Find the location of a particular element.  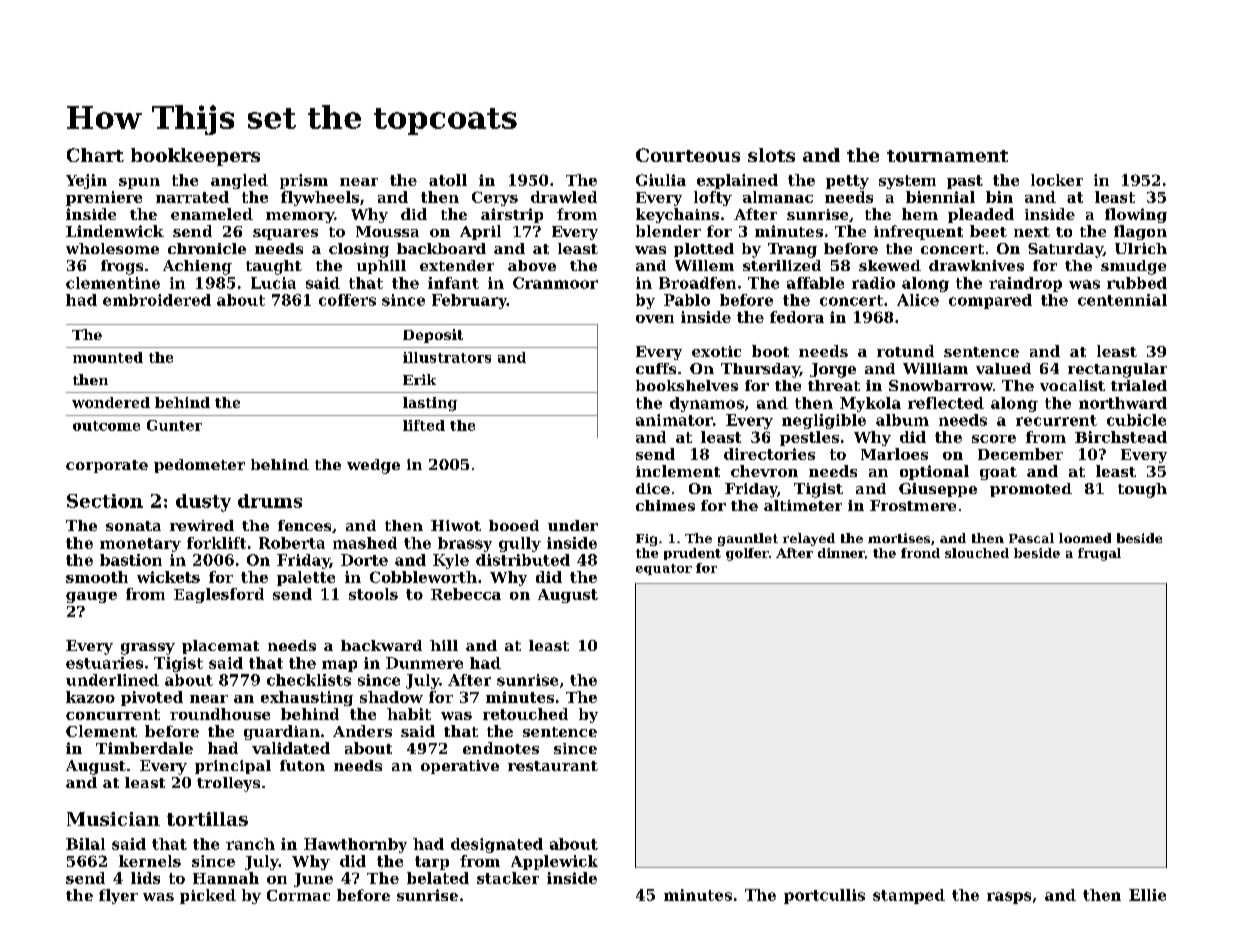

Bilal is located at coordinates (85, 844).
